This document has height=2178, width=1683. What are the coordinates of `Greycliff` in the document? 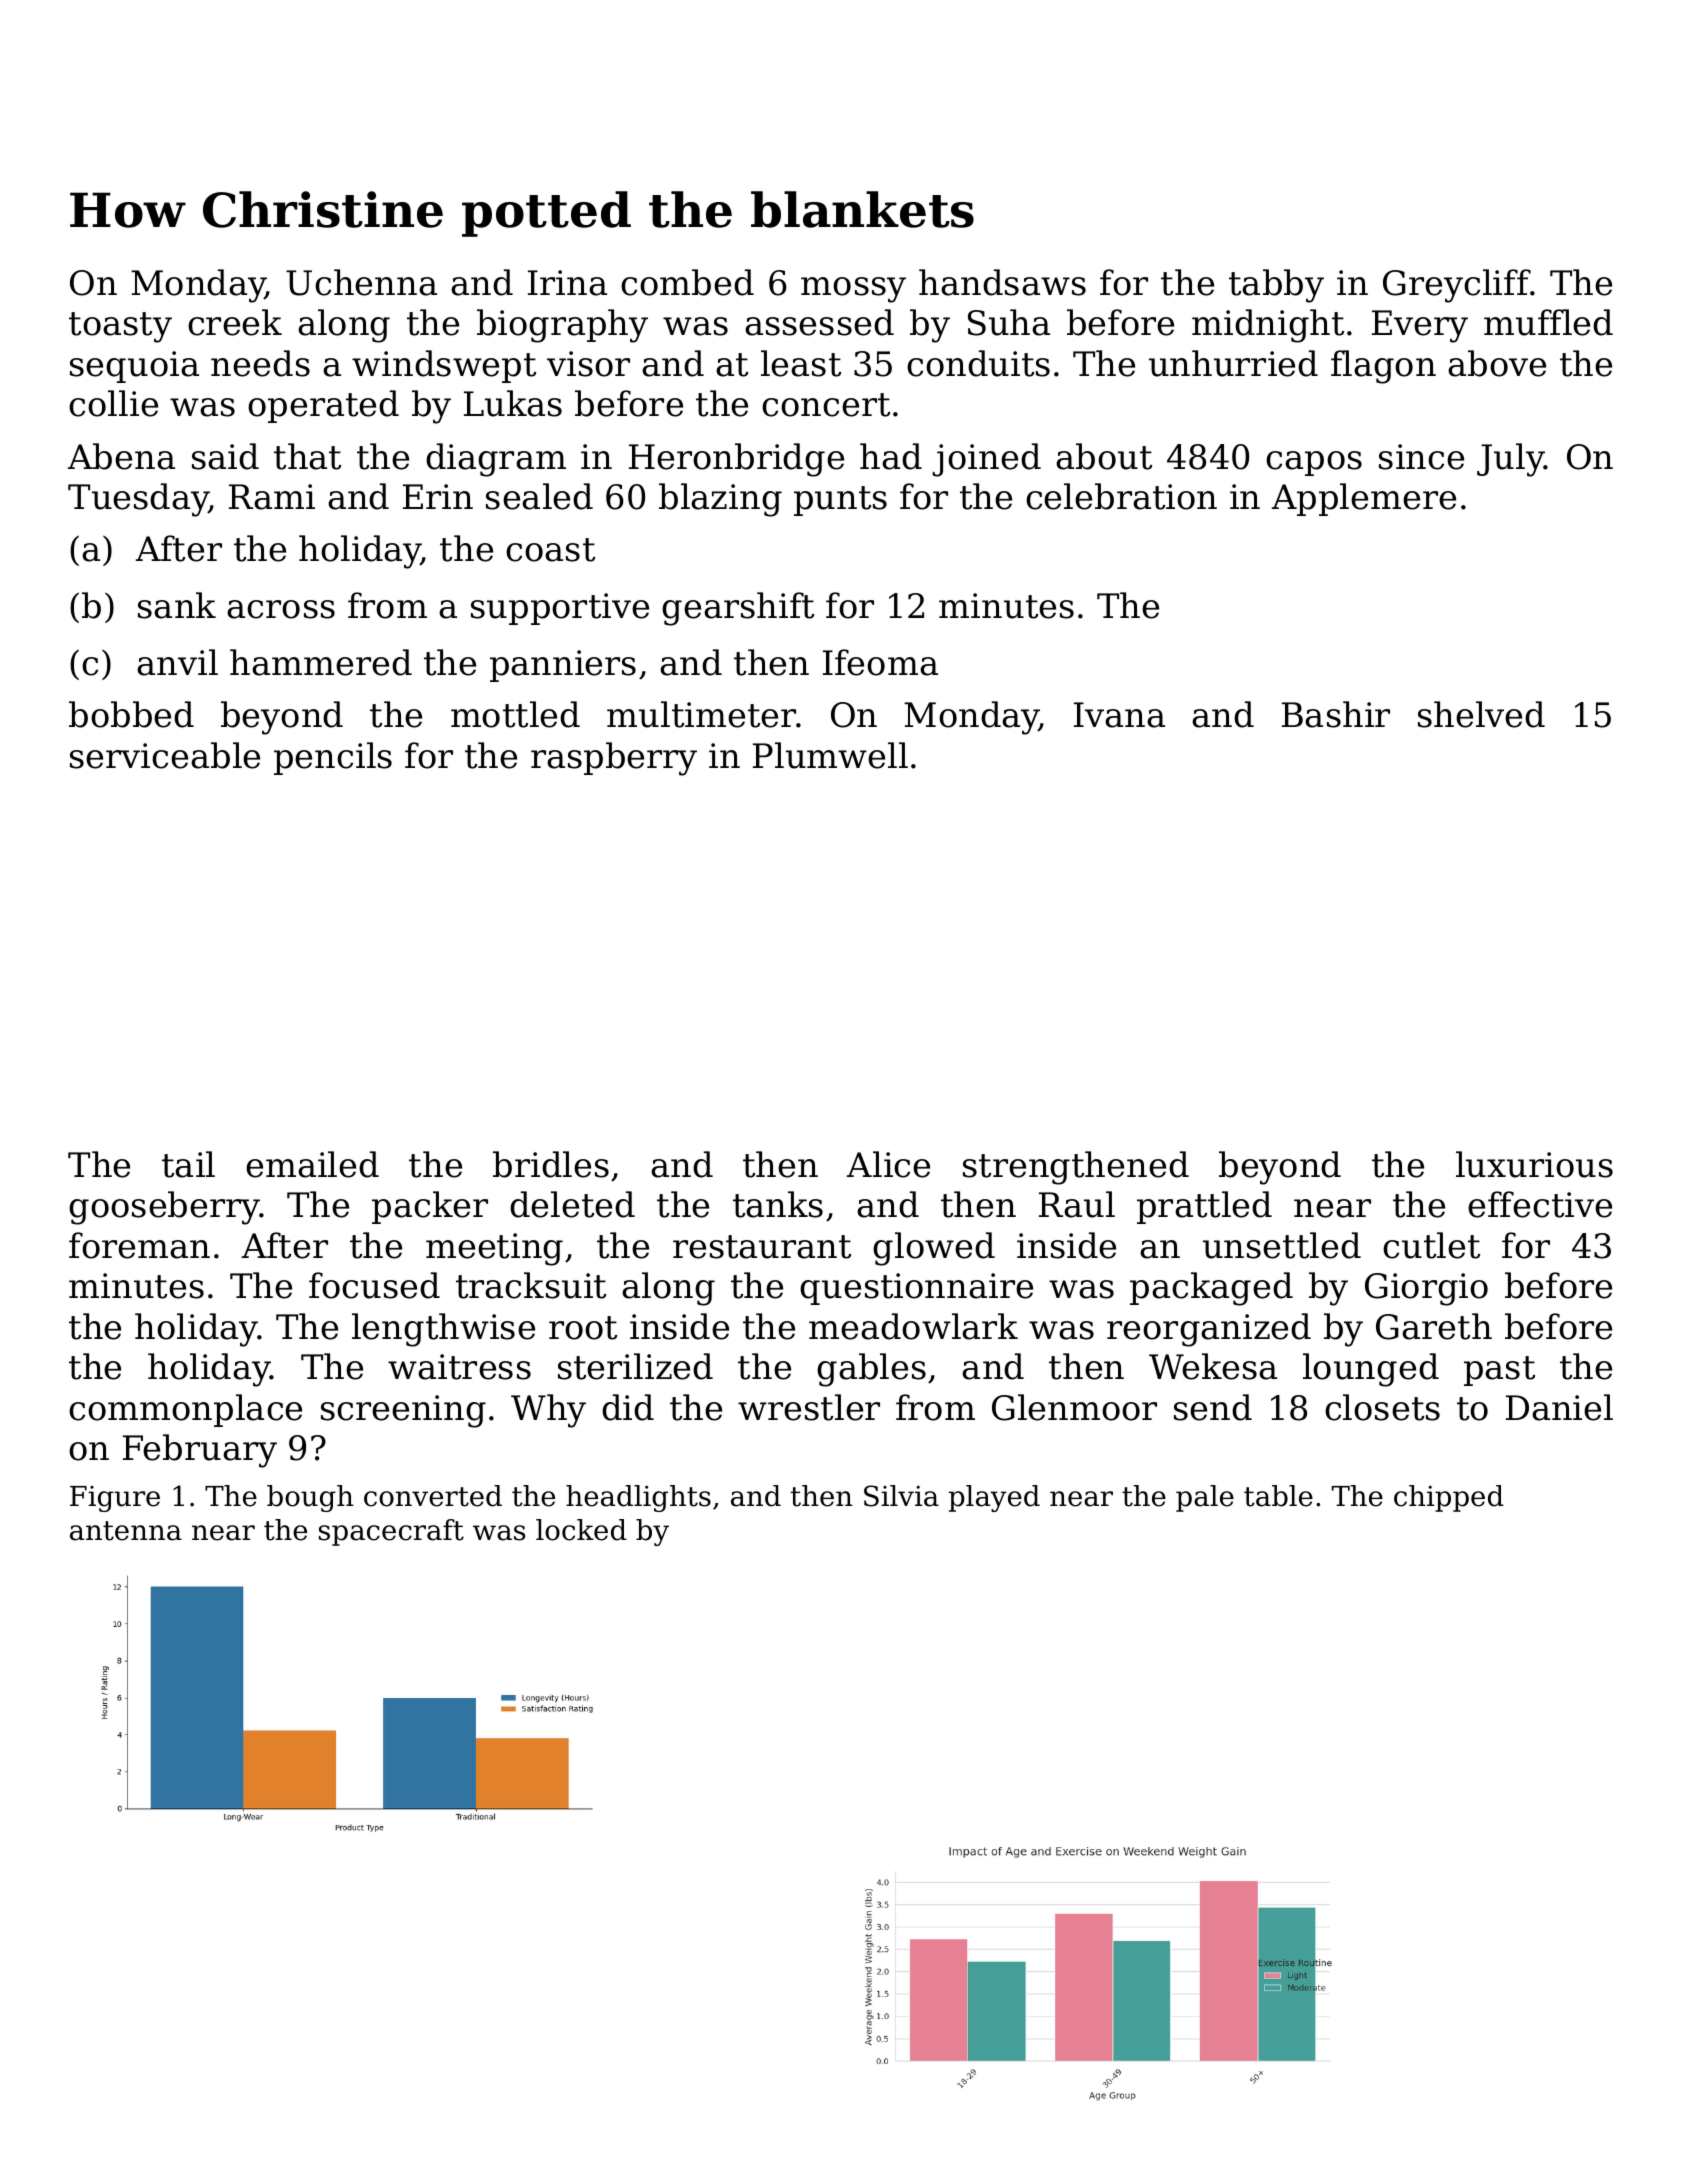 It's located at (1456, 286).
